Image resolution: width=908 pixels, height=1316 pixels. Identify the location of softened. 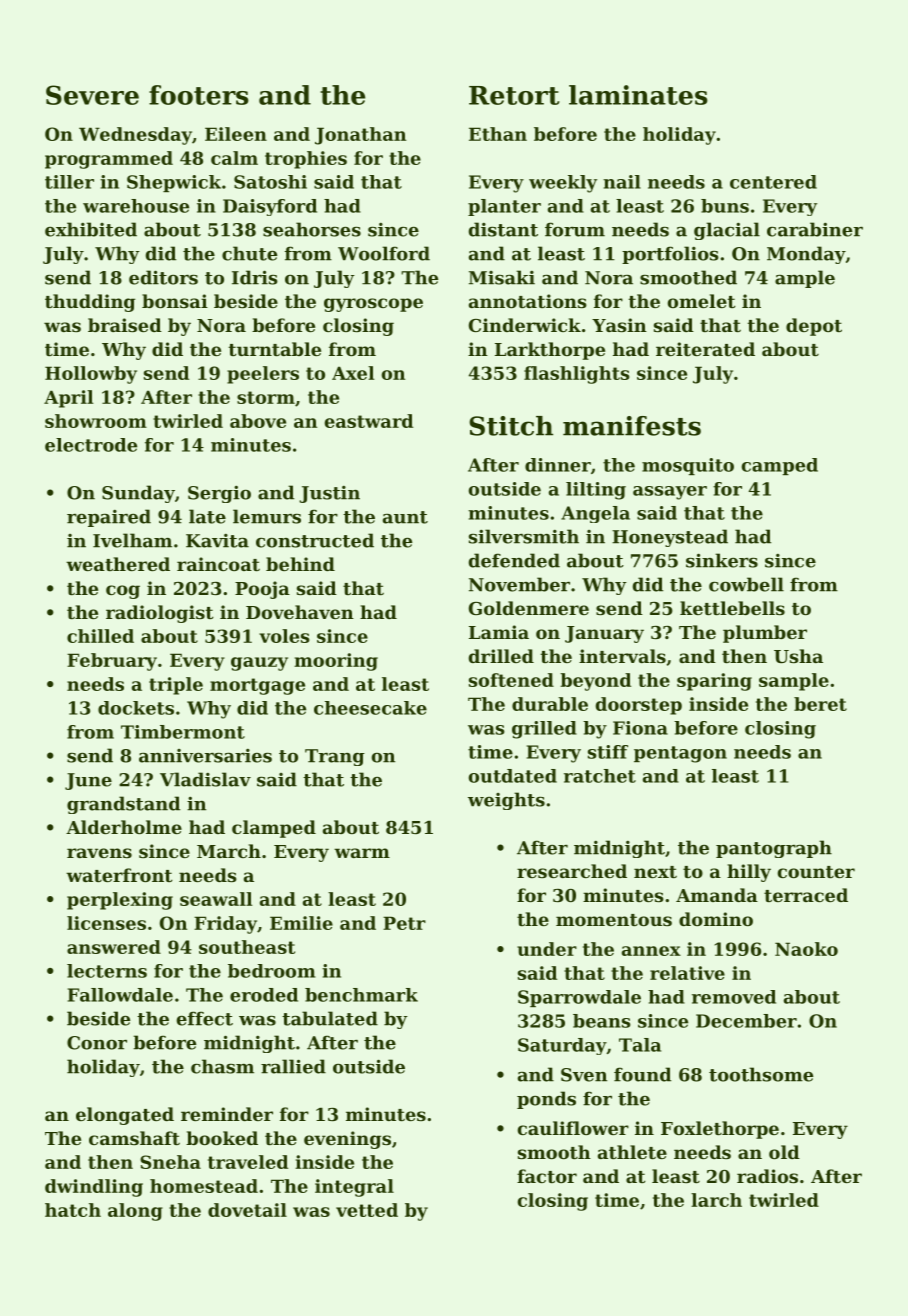
(511, 680).
